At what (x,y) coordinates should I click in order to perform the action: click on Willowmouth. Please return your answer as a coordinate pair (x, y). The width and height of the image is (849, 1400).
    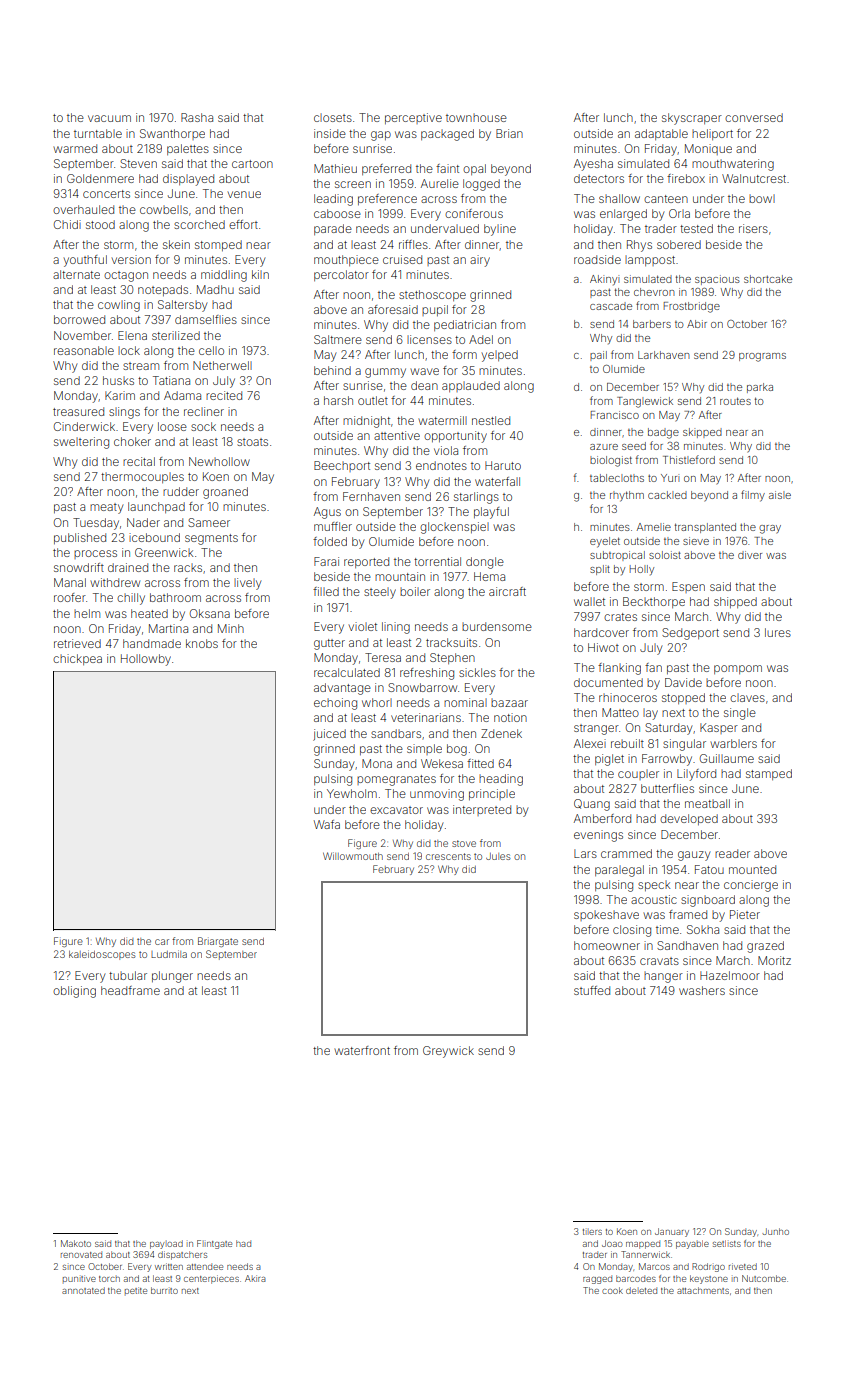
    Looking at the image, I should click on (353, 856).
